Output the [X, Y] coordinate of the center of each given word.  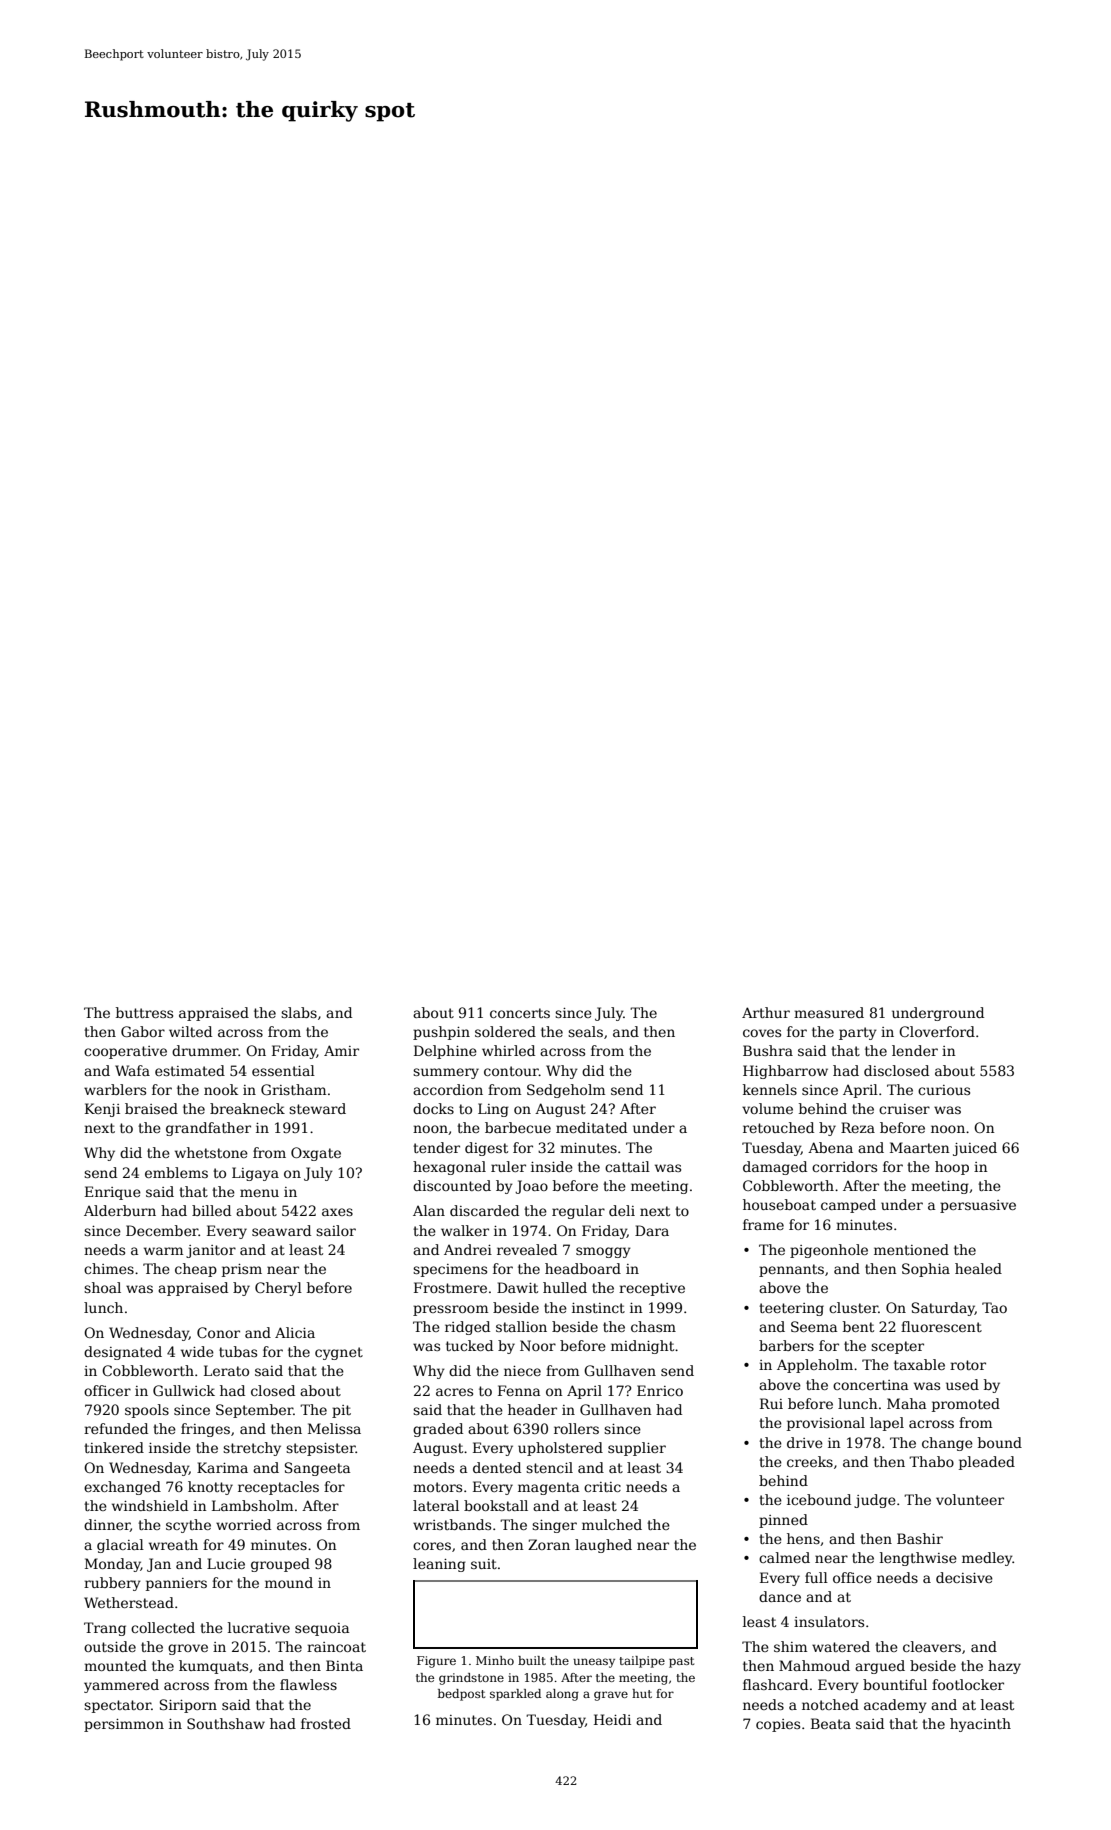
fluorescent [941, 1326]
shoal [102, 1287]
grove [188, 1649]
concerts [520, 1013]
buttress [144, 1012]
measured [829, 1012]
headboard [583, 1268]
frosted [326, 1723]
